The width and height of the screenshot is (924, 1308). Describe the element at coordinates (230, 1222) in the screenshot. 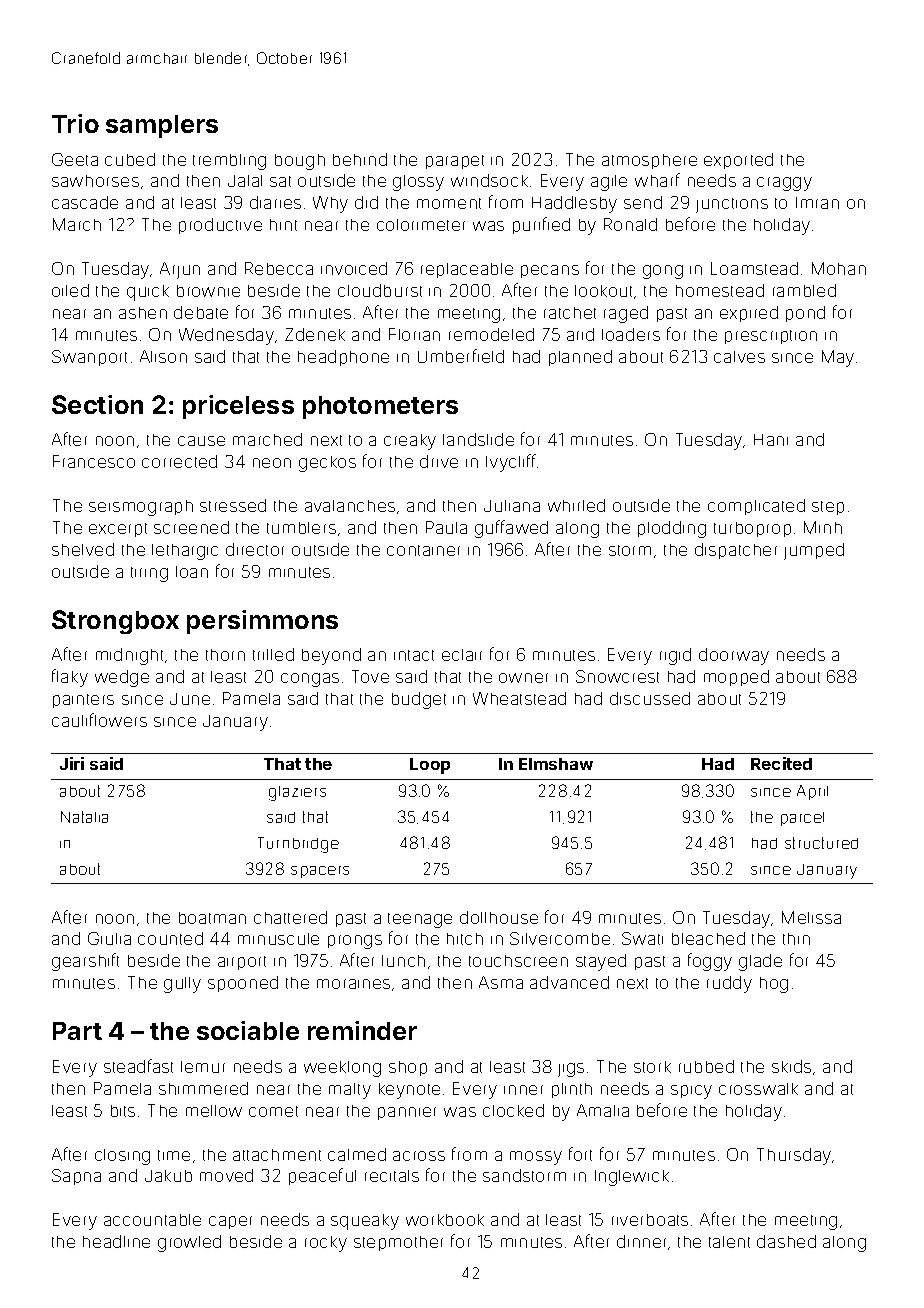

I see `caper` at that location.
